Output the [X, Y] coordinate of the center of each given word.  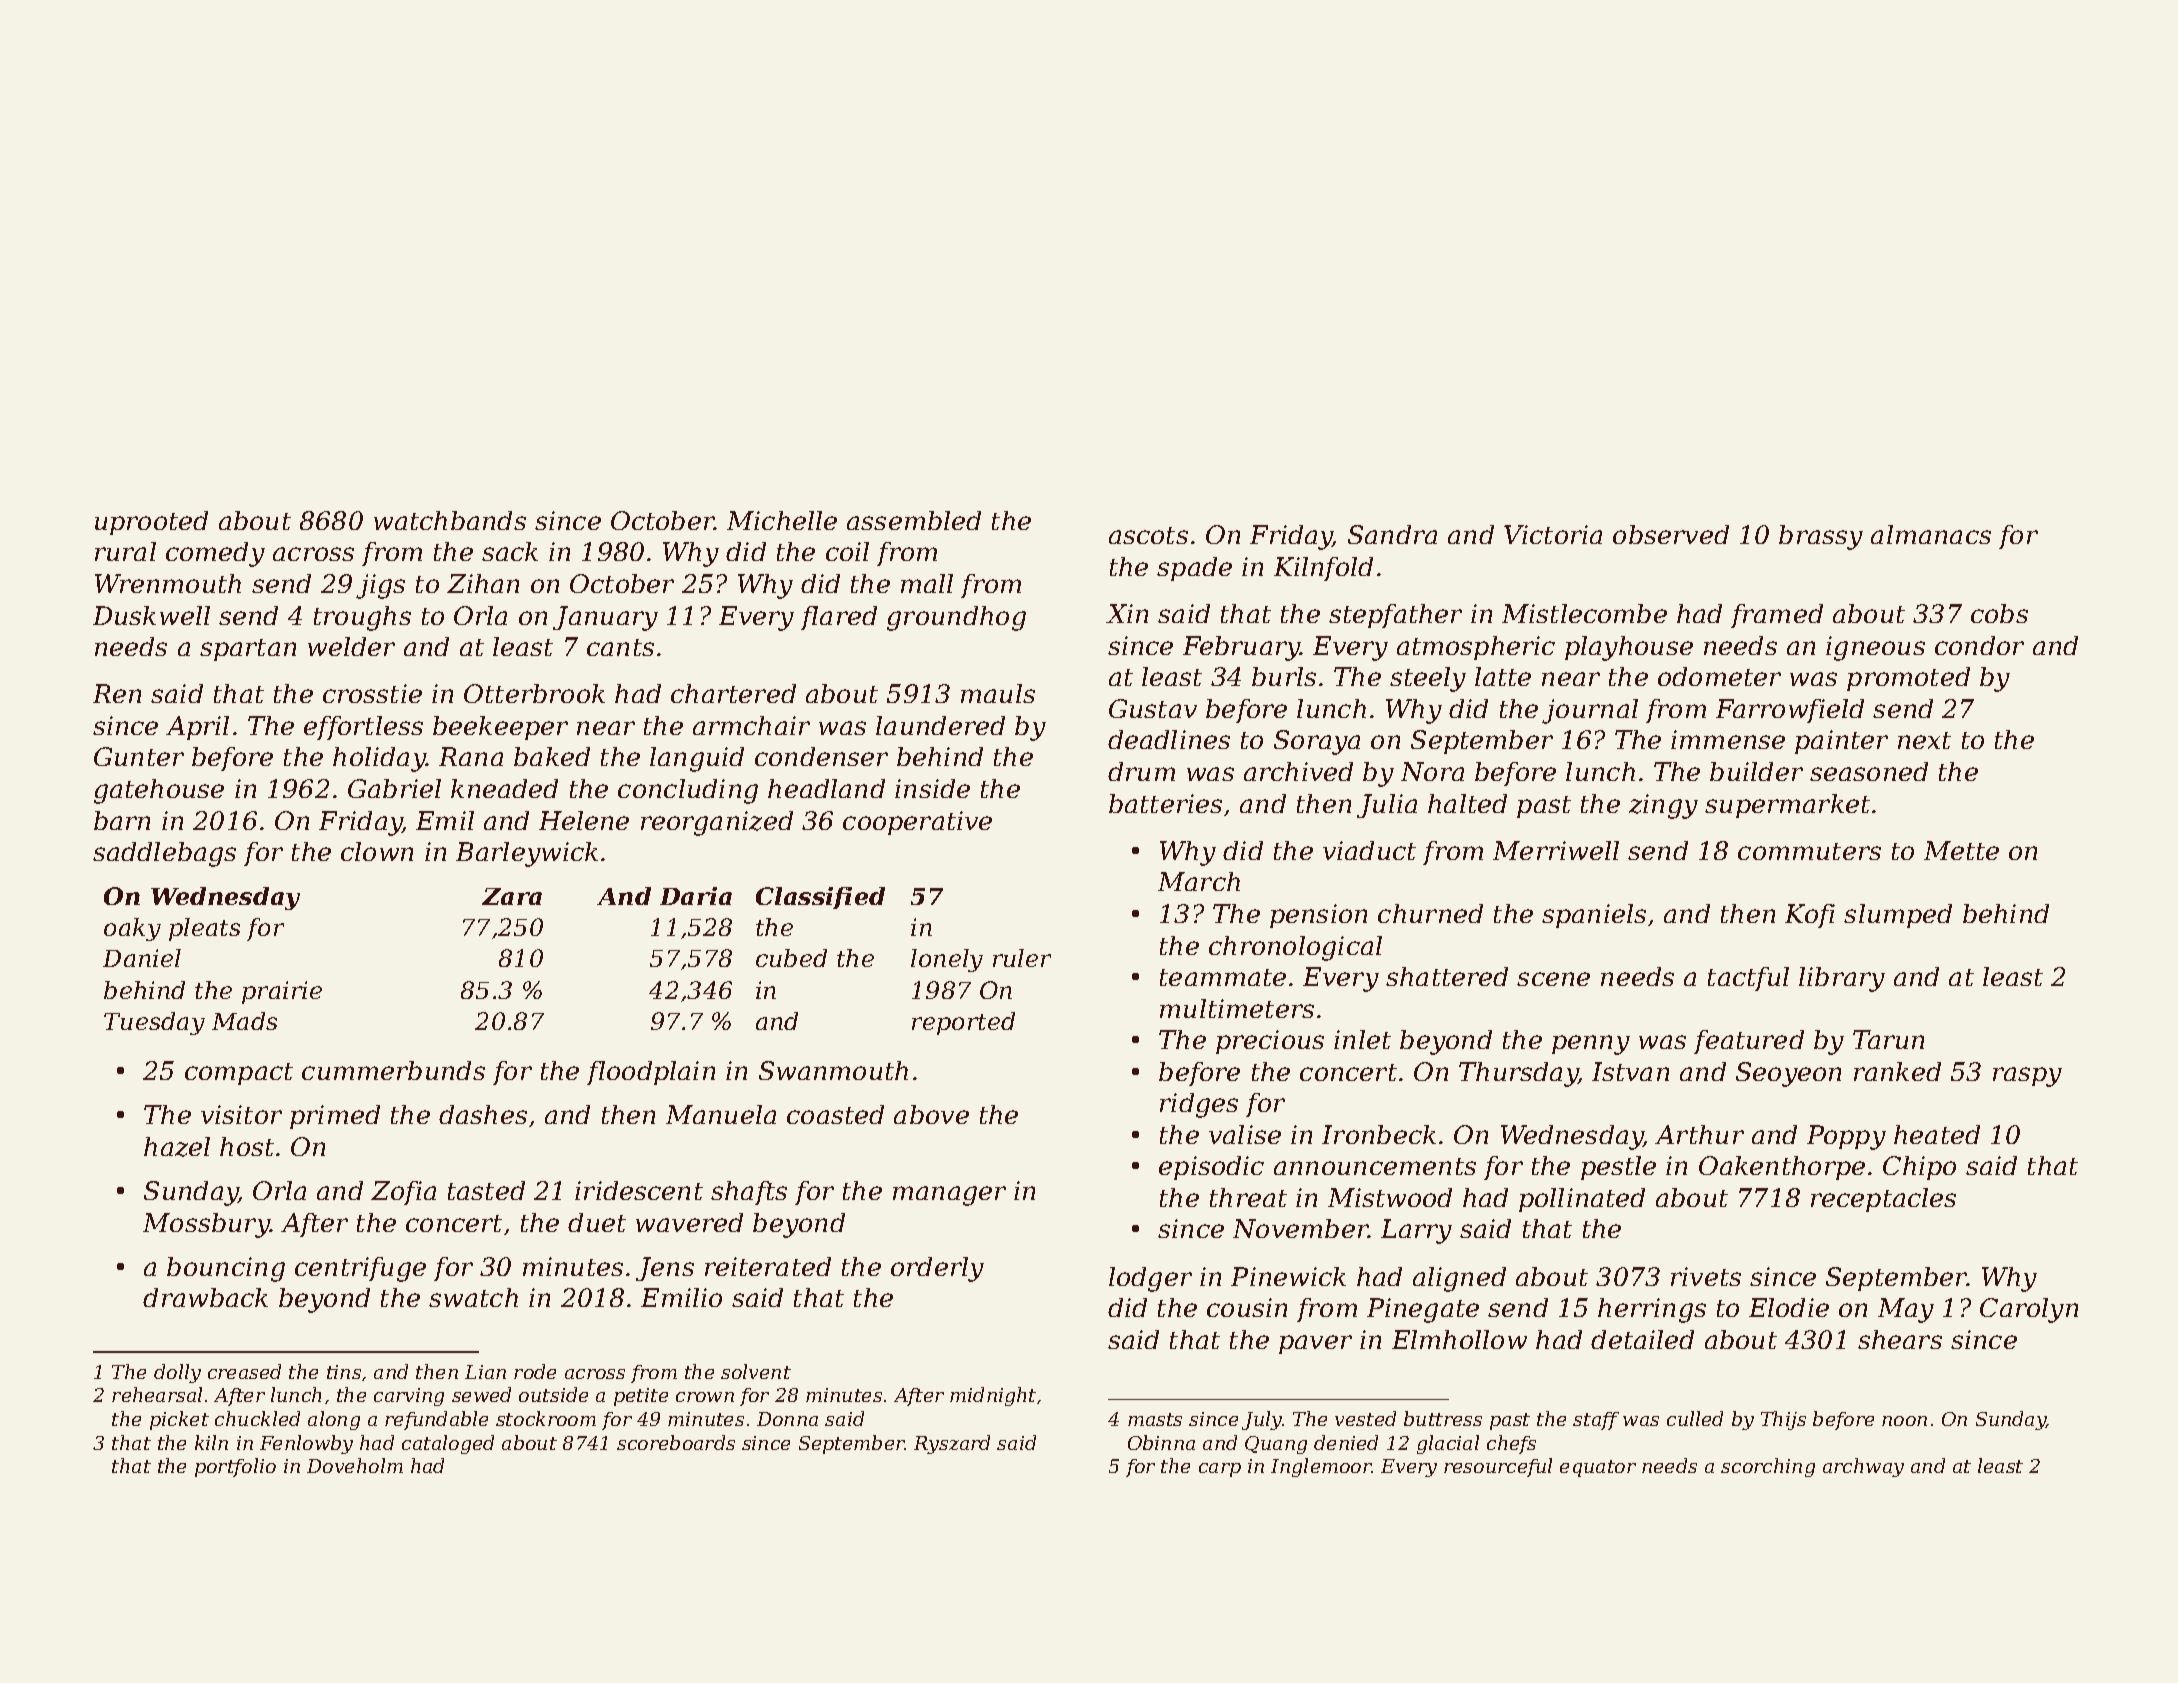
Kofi [1810, 916]
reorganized [717, 823]
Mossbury [206, 1225]
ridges [1199, 1105]
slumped [1898, 916]
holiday [379, 759]
